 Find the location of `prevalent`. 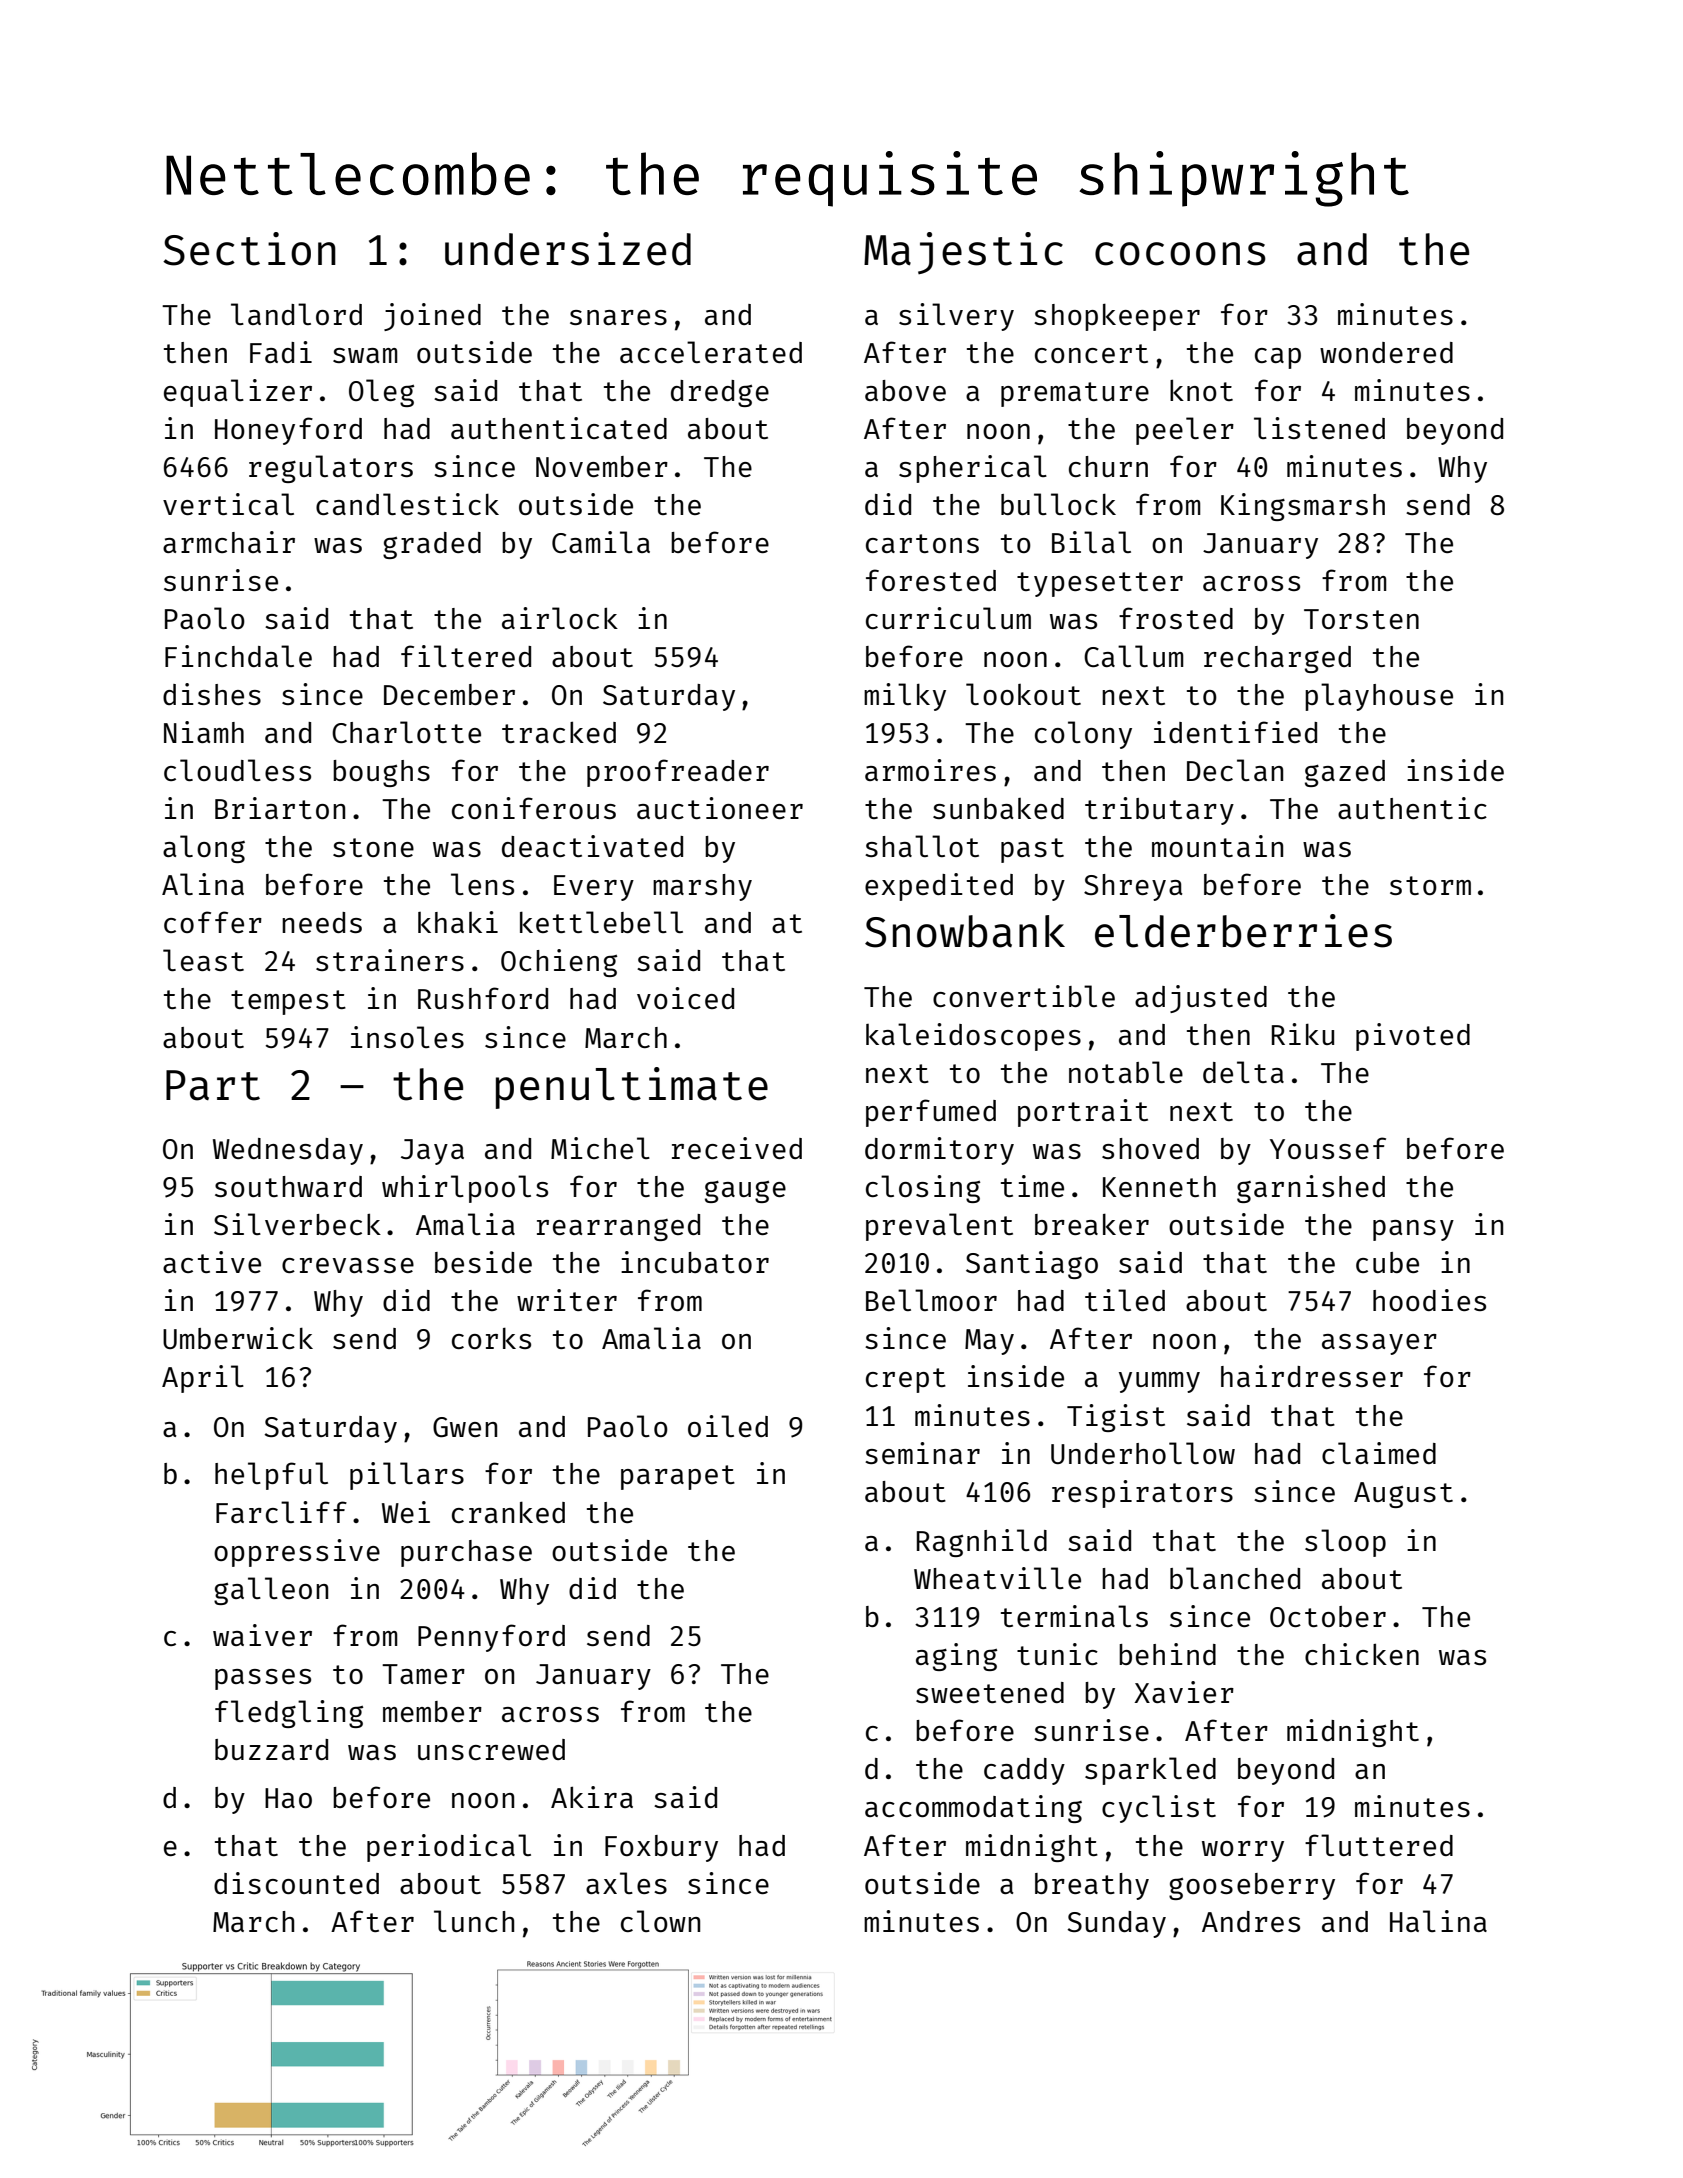

prevalent is located at coordinates (939, 1227).
